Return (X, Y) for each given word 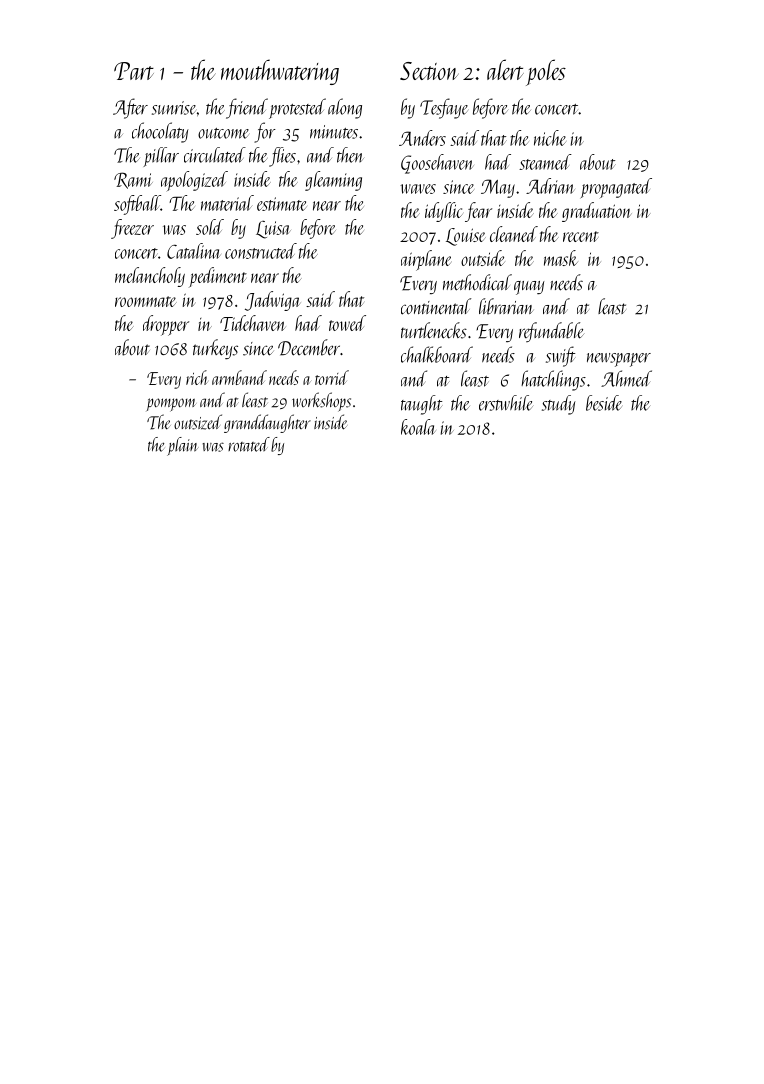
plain (183, 446)
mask (561, 258)
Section (429, 71)
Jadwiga (272, 301)
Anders (422, 138)
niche (550, 138)
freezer (132, 229)
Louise (466, 237)
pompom (171, 405)
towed (347, 323)
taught (422, 405)
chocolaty (160, 132)
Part (134, 71)
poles (546, 72)
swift (561, 356)
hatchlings (553, 380)
